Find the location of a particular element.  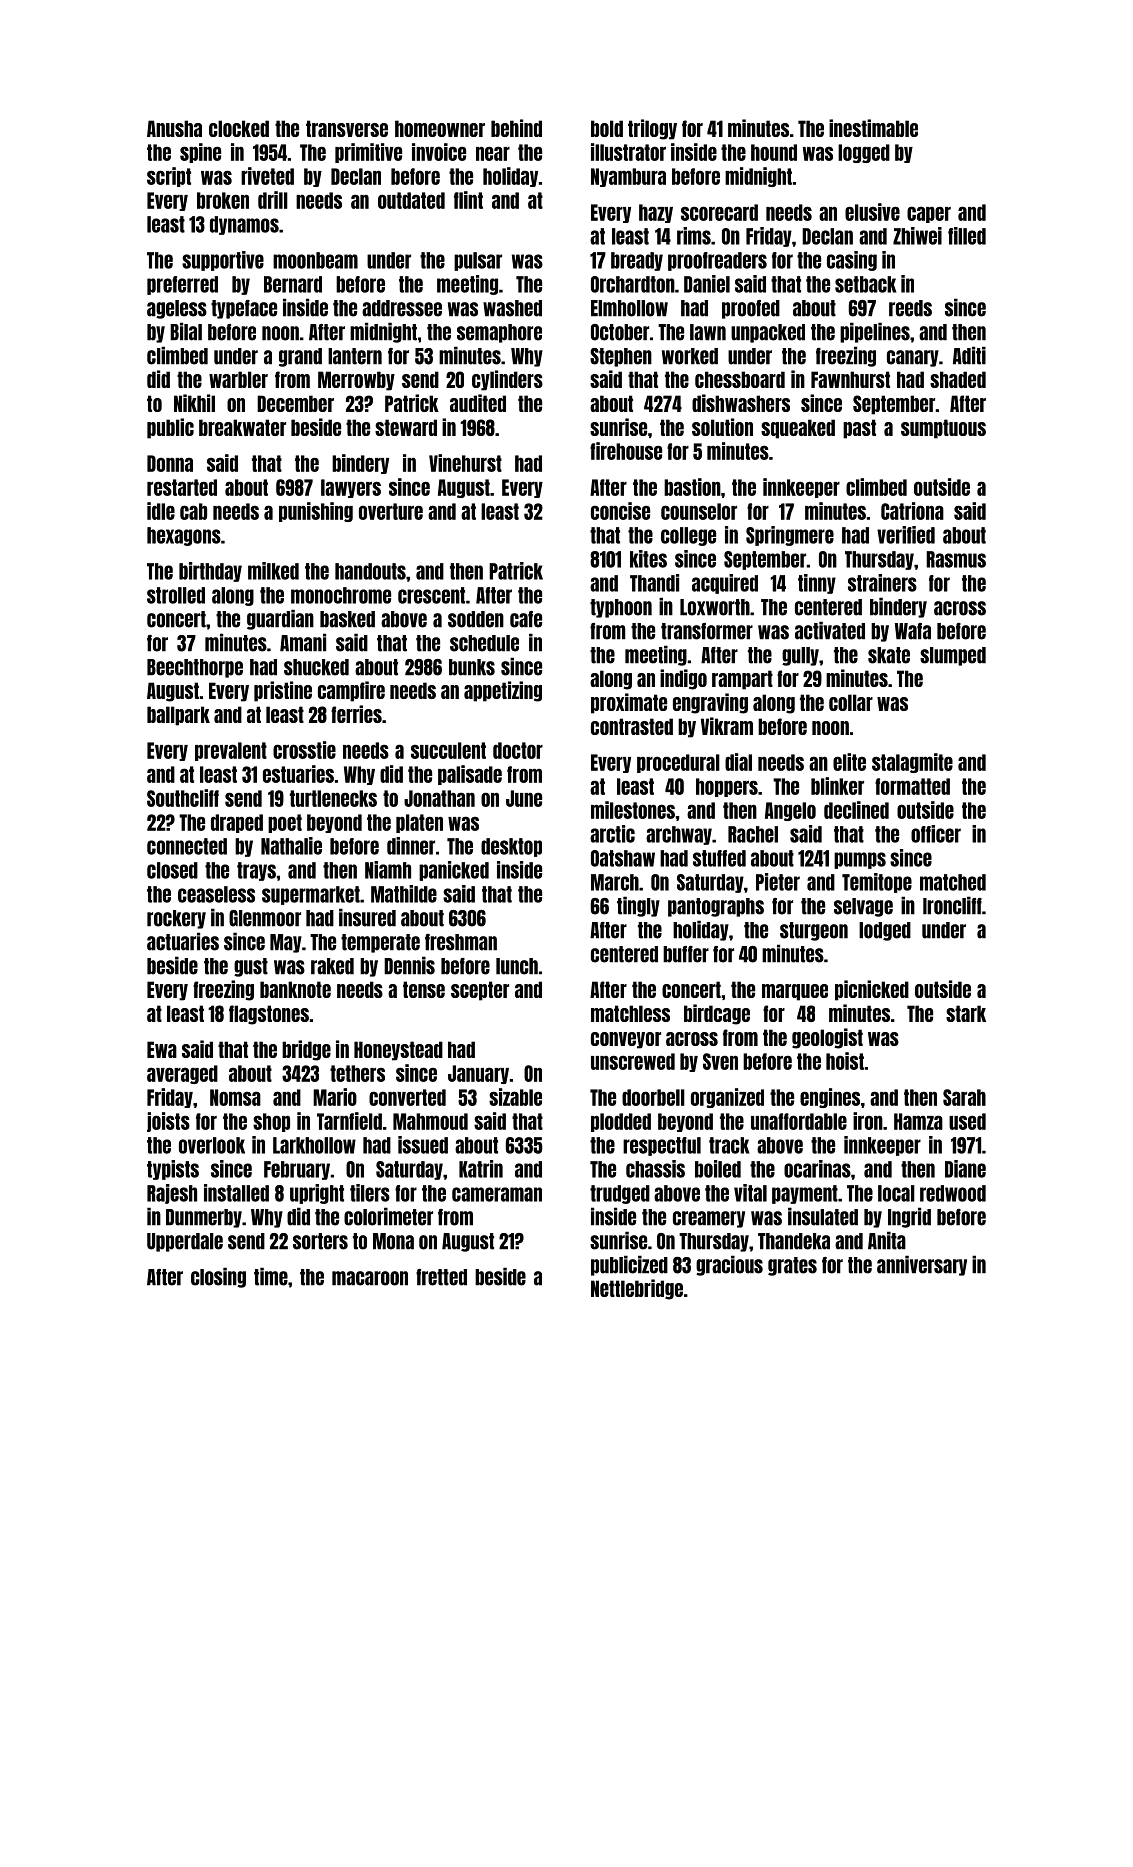

local is located at coordinates (896, 1193).
